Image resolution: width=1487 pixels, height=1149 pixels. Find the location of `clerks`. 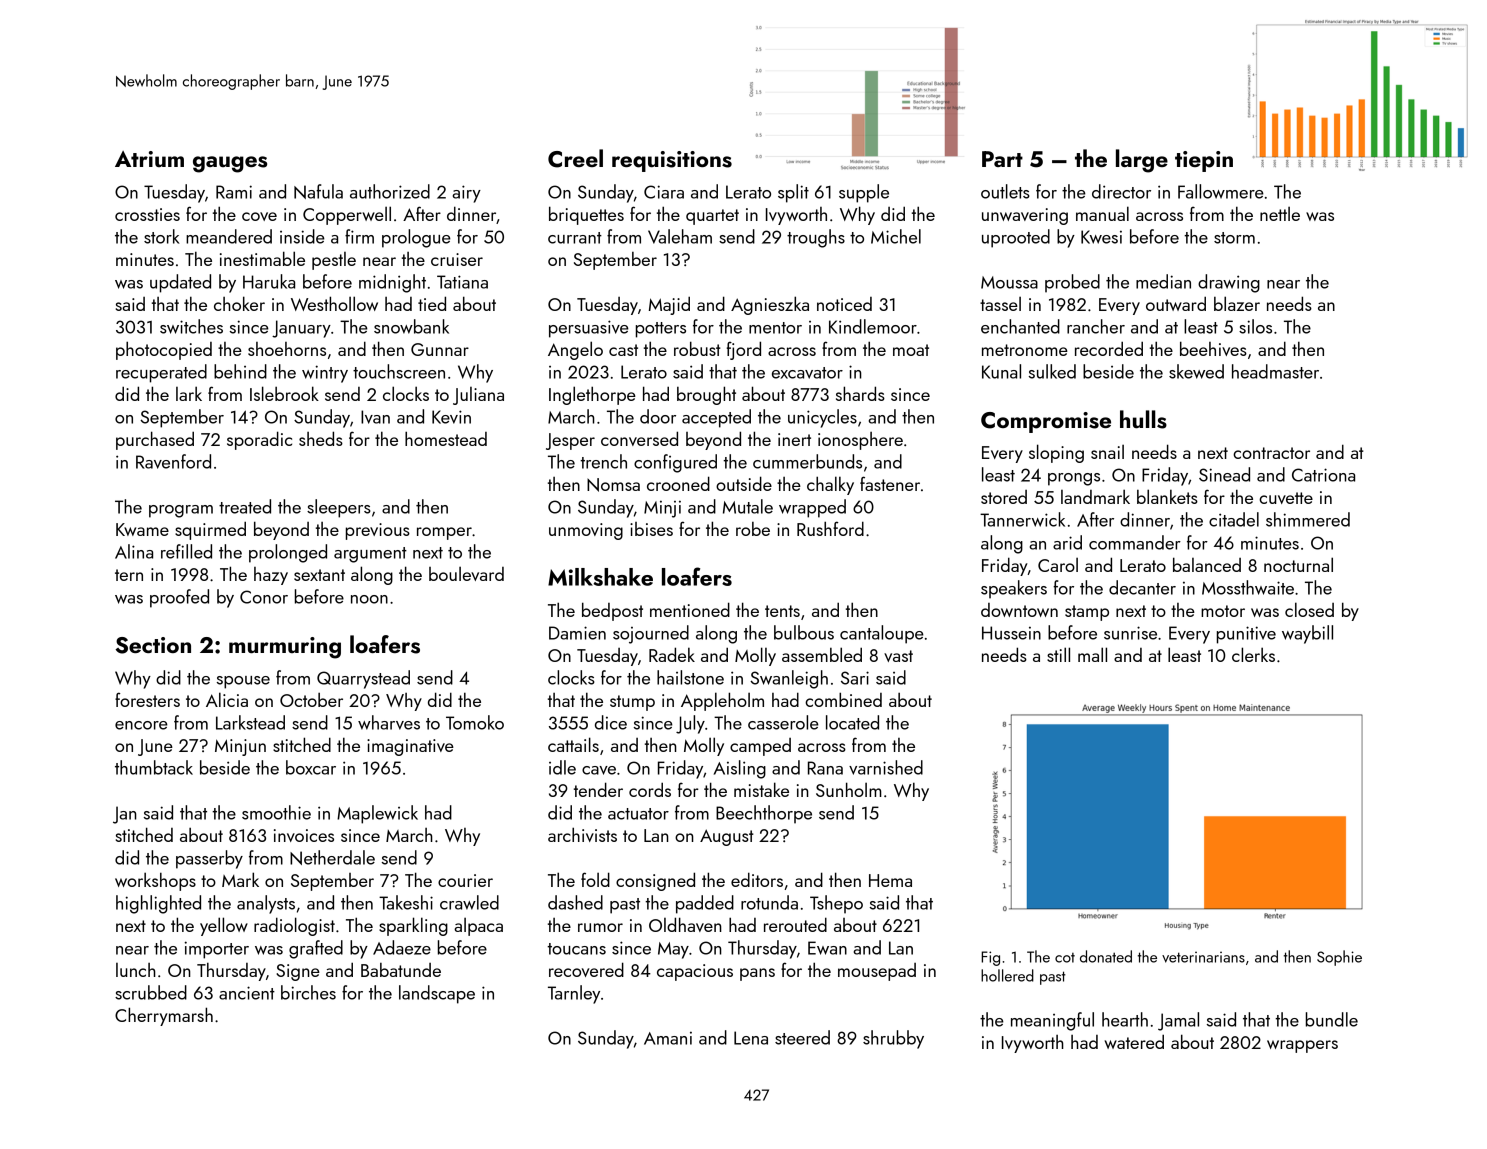

clerks is located at coordinates (1253, 654).
